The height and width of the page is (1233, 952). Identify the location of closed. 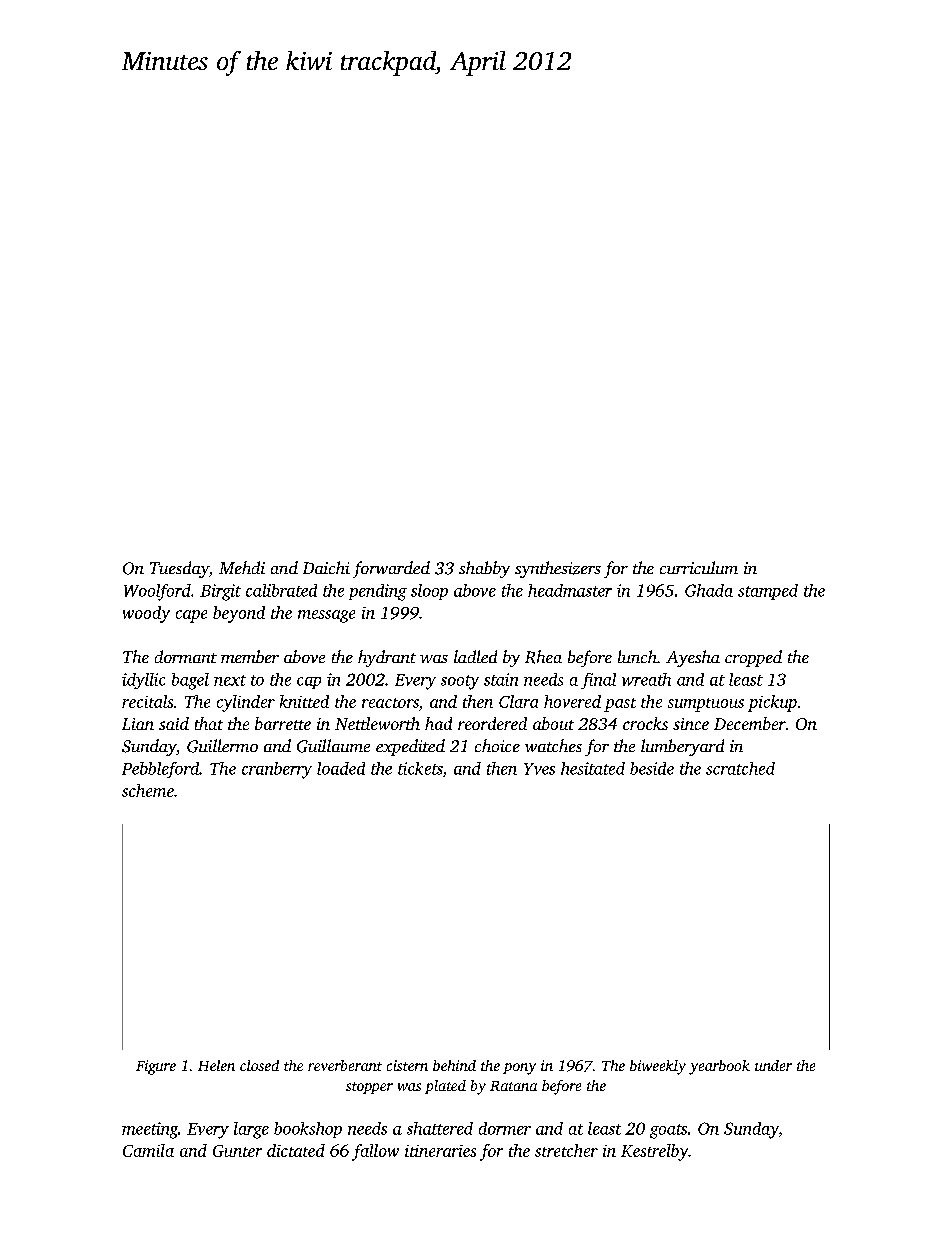
(259, 1065).
